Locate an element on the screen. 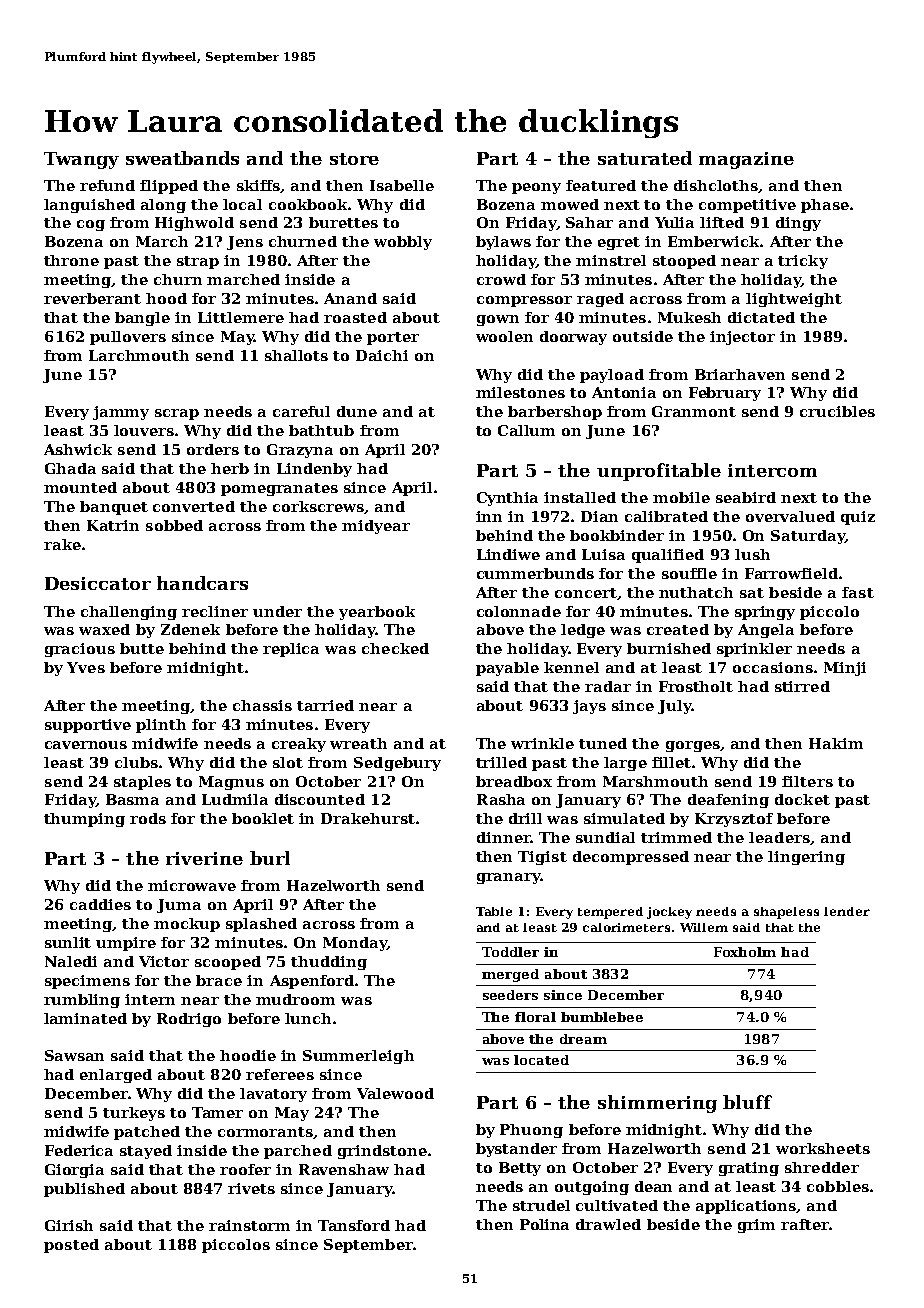 The image size is (924, 1308). outside is located at coordinates (643, 336).
